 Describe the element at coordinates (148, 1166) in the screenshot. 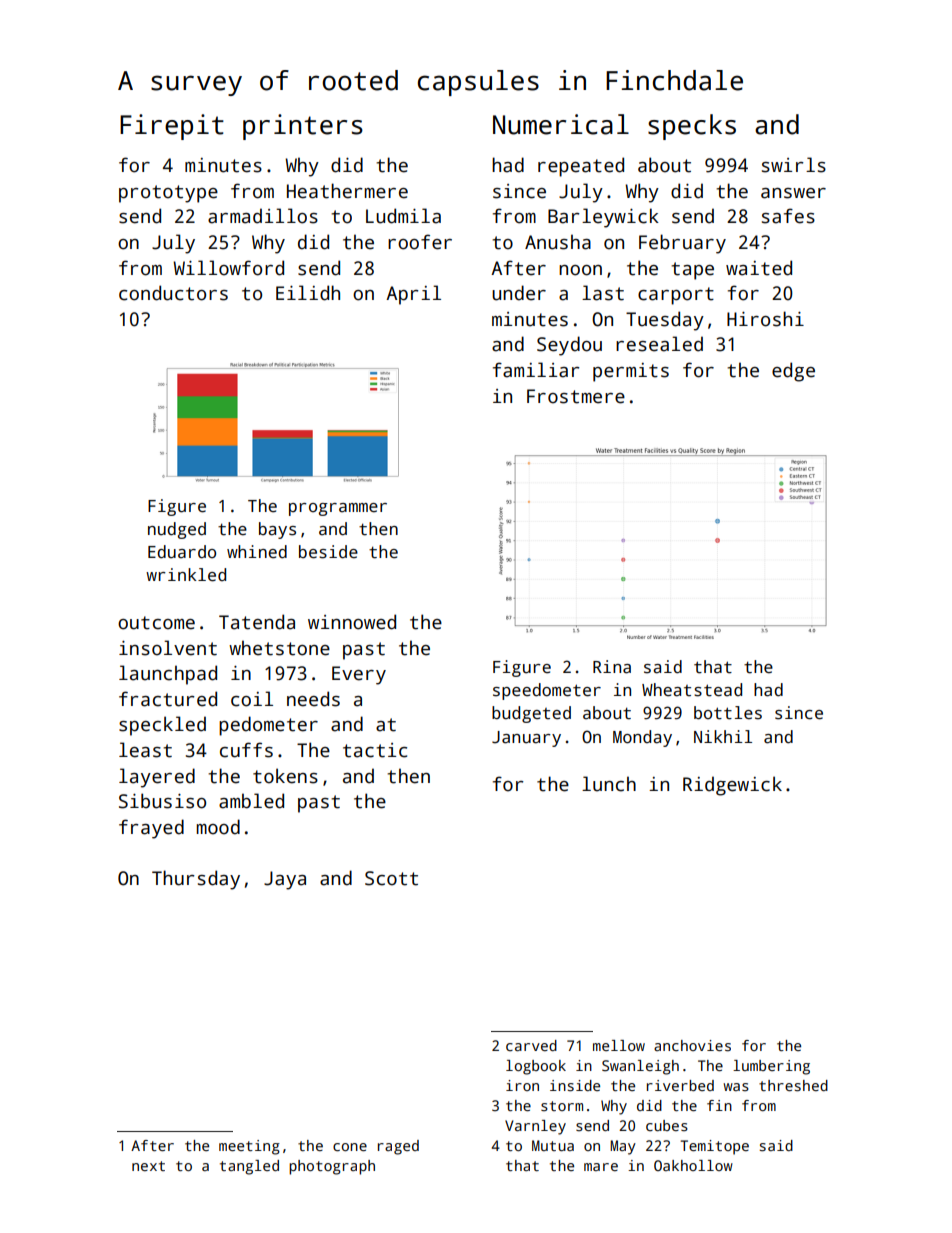

I see `next` at that location.
